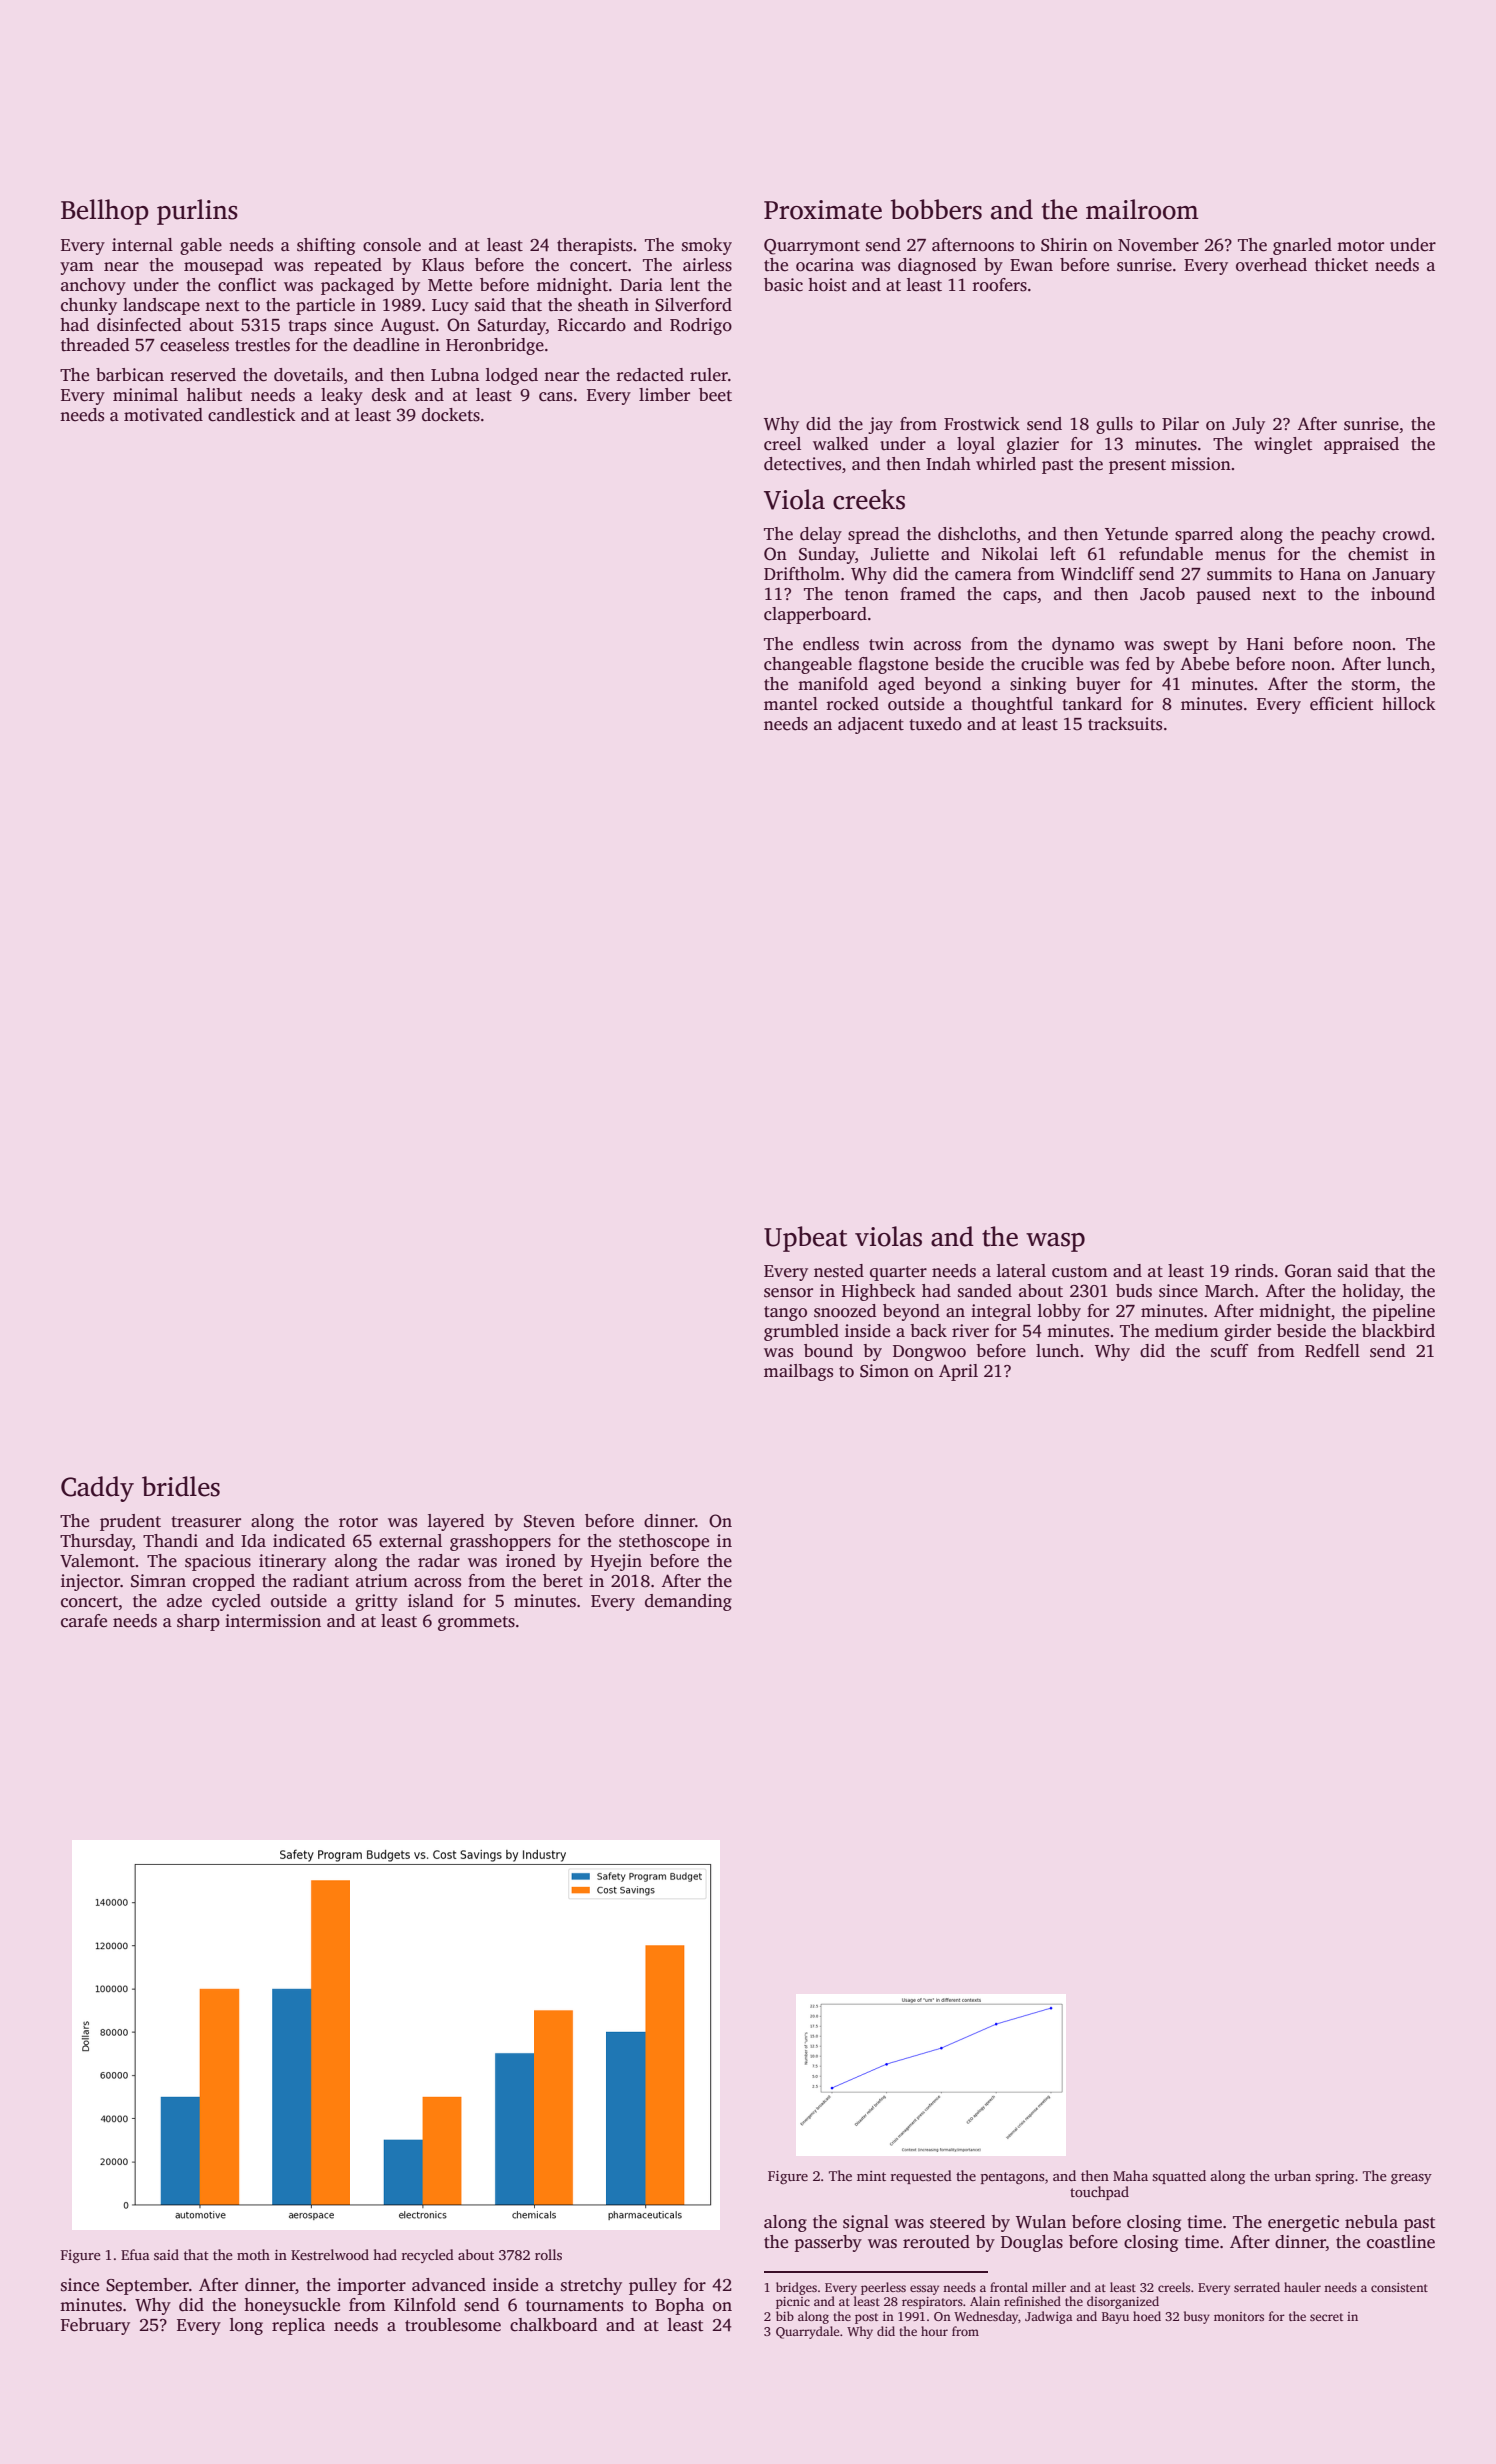 Image resolution: width=1496 pixels, height=2464 pixels. I want to click on moth, so click(253, 2254).
